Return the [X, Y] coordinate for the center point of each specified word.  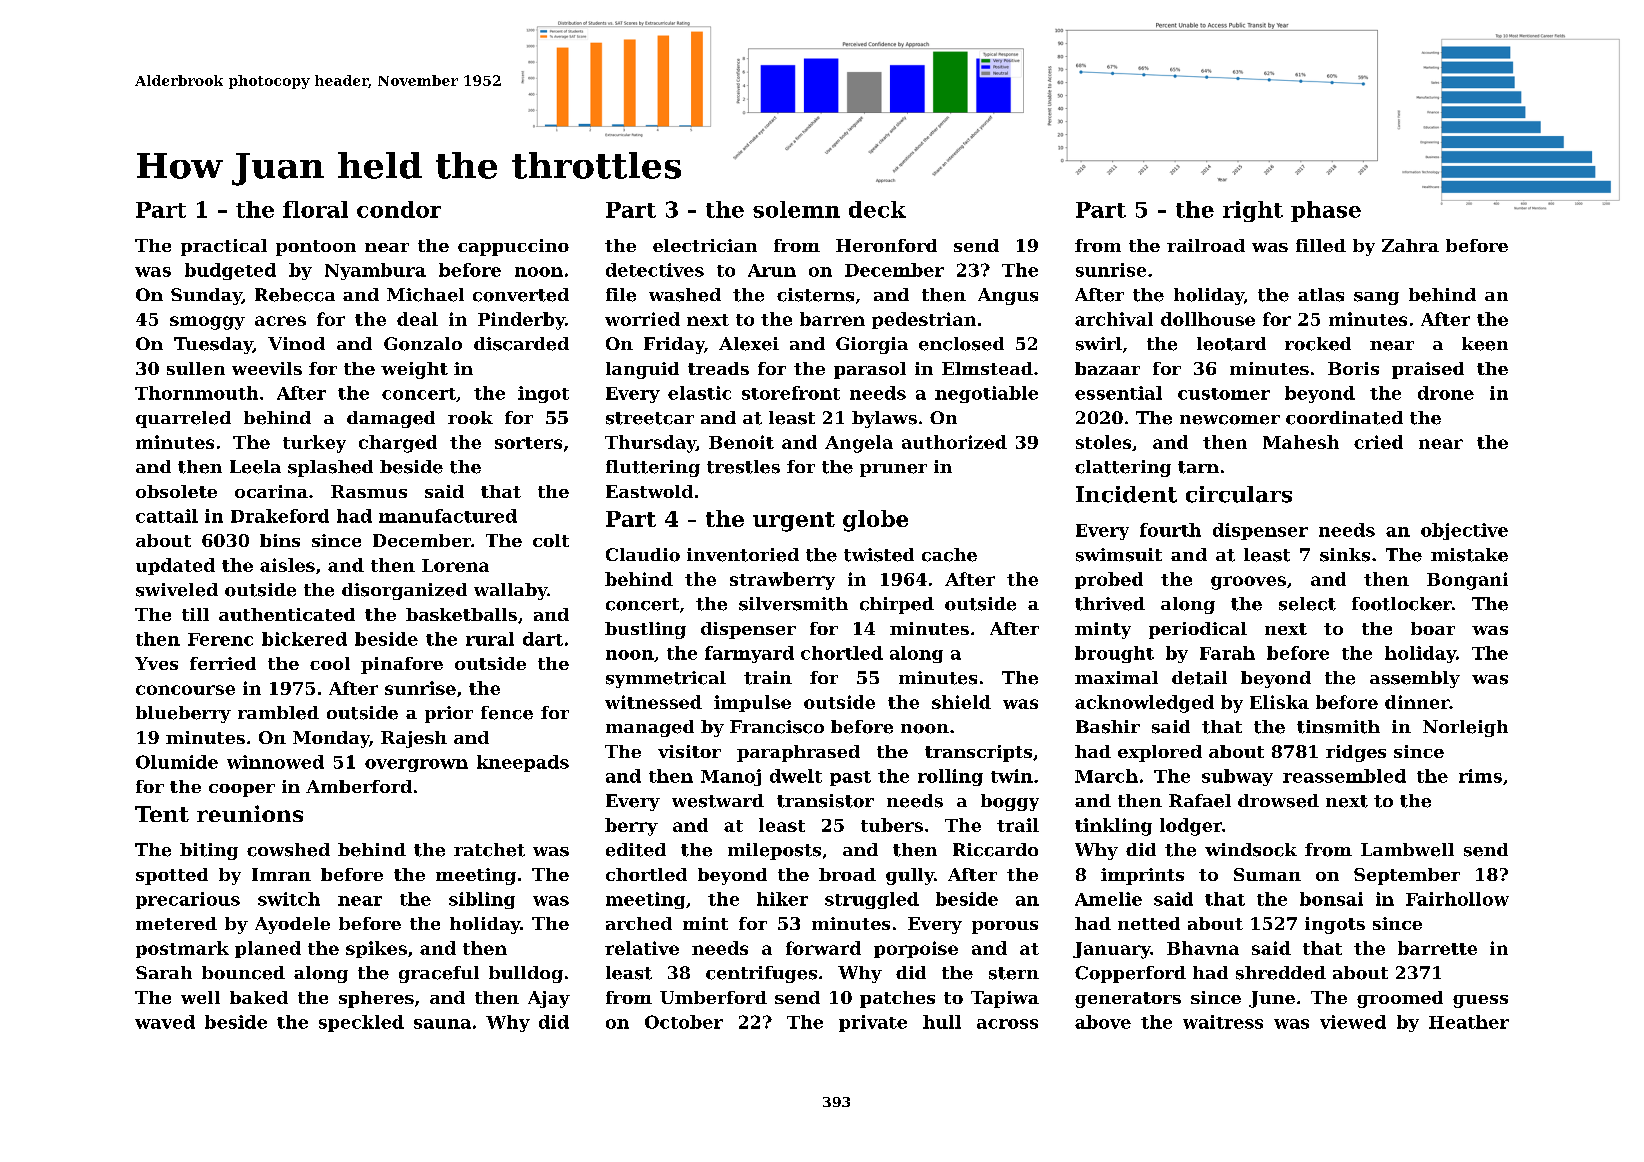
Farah [1227, 653]
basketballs [461, 614]
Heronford [886, 245]
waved [165, 1022]
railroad [1206, 245]
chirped [897, 605]
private [873, 1023]
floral [315, 209]
